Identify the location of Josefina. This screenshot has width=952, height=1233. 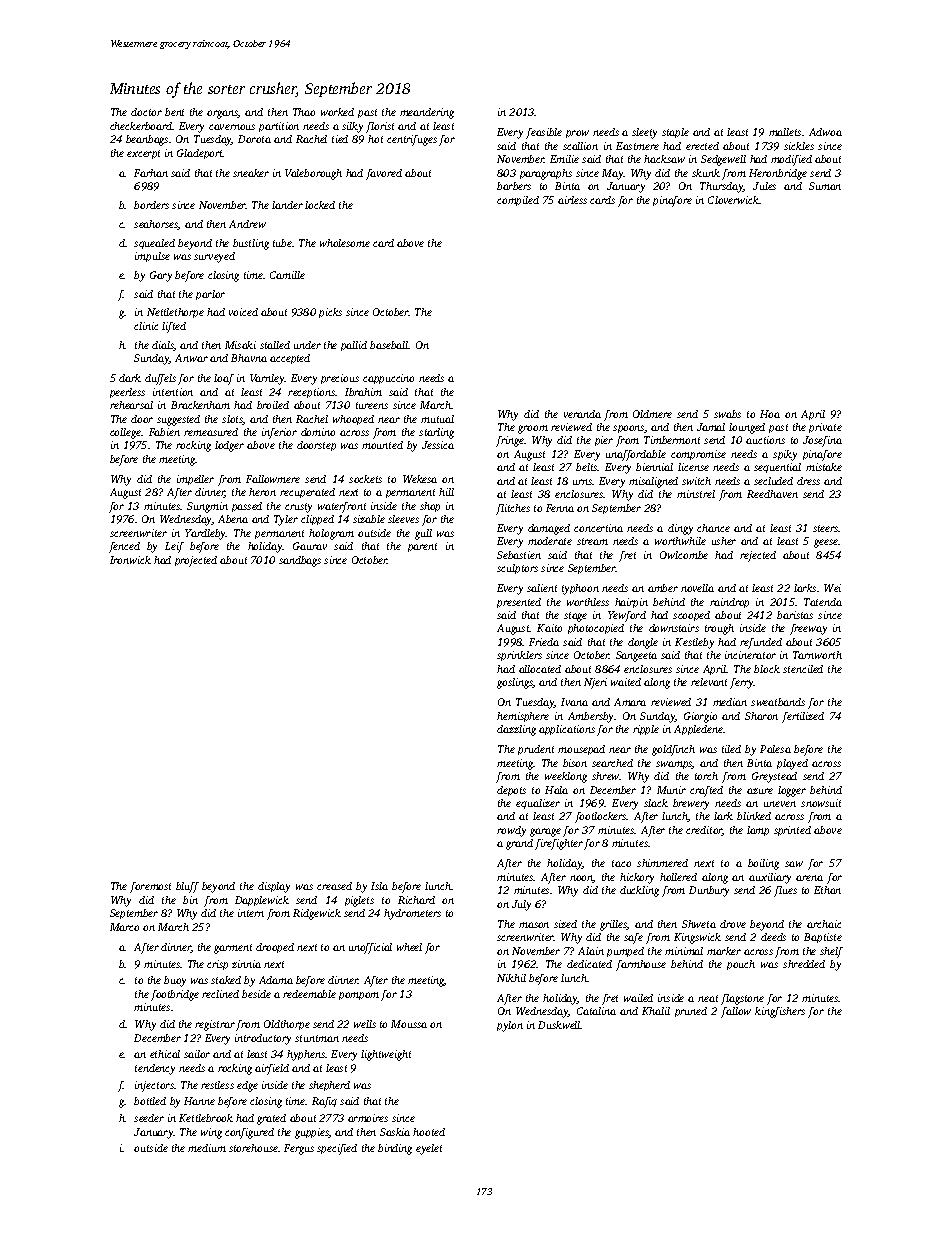
(822, 441).
